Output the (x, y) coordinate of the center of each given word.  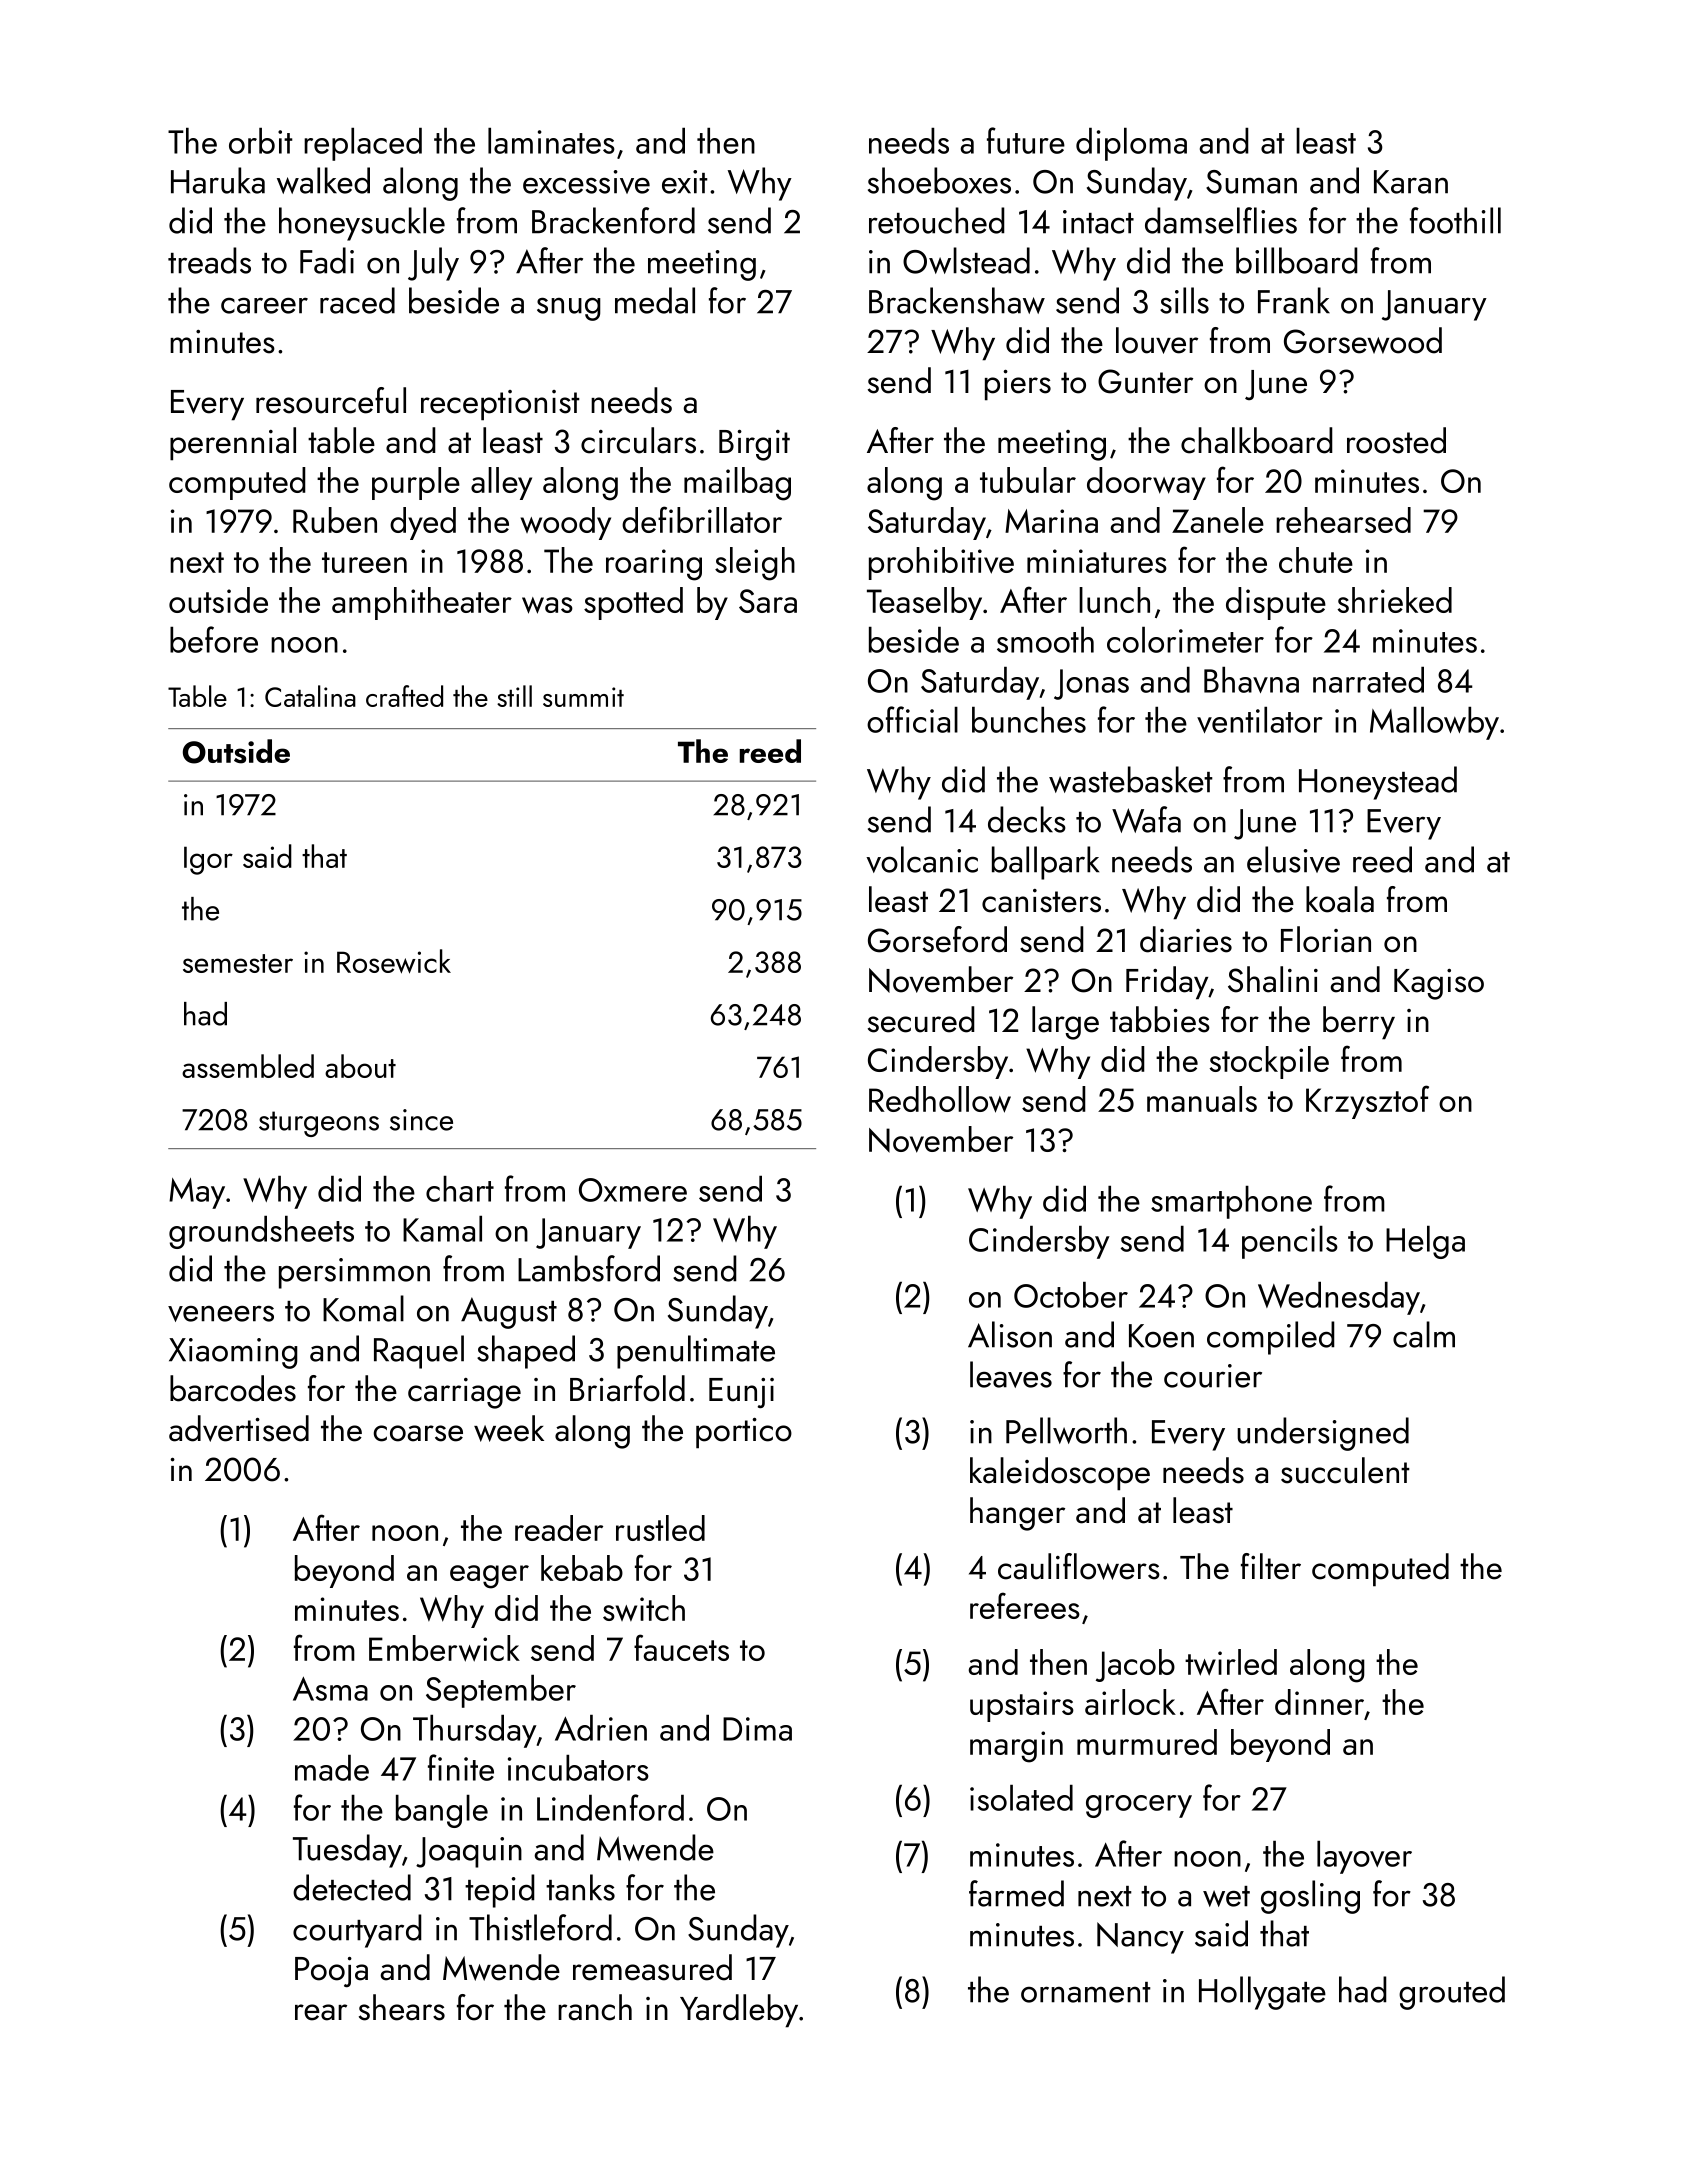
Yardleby (739, 2011)
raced (357, 300)
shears (402, 2007)
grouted (1452, 1993)
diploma (1131, 144)
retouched (937, 220)
